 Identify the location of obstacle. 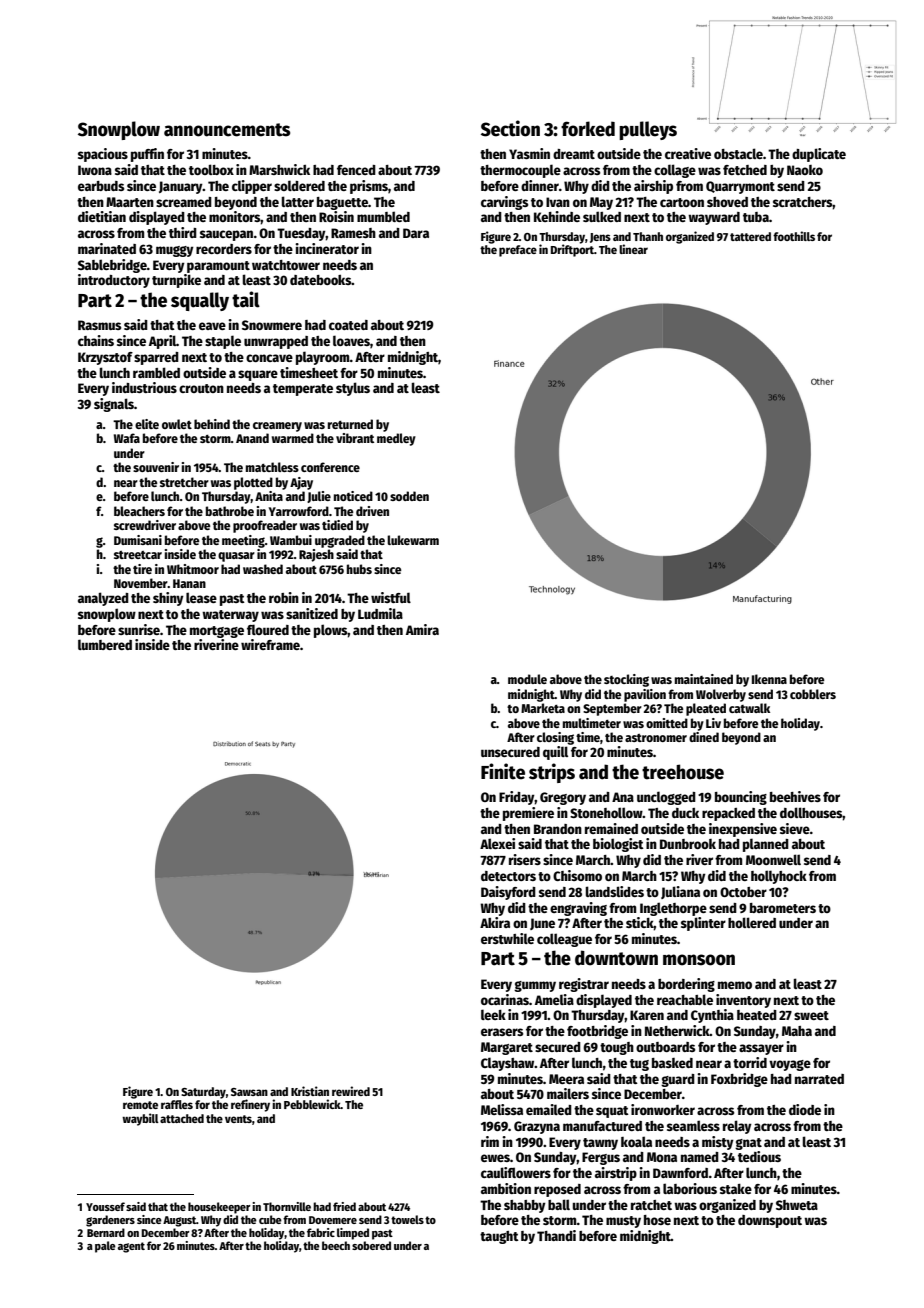
(738, 153).
